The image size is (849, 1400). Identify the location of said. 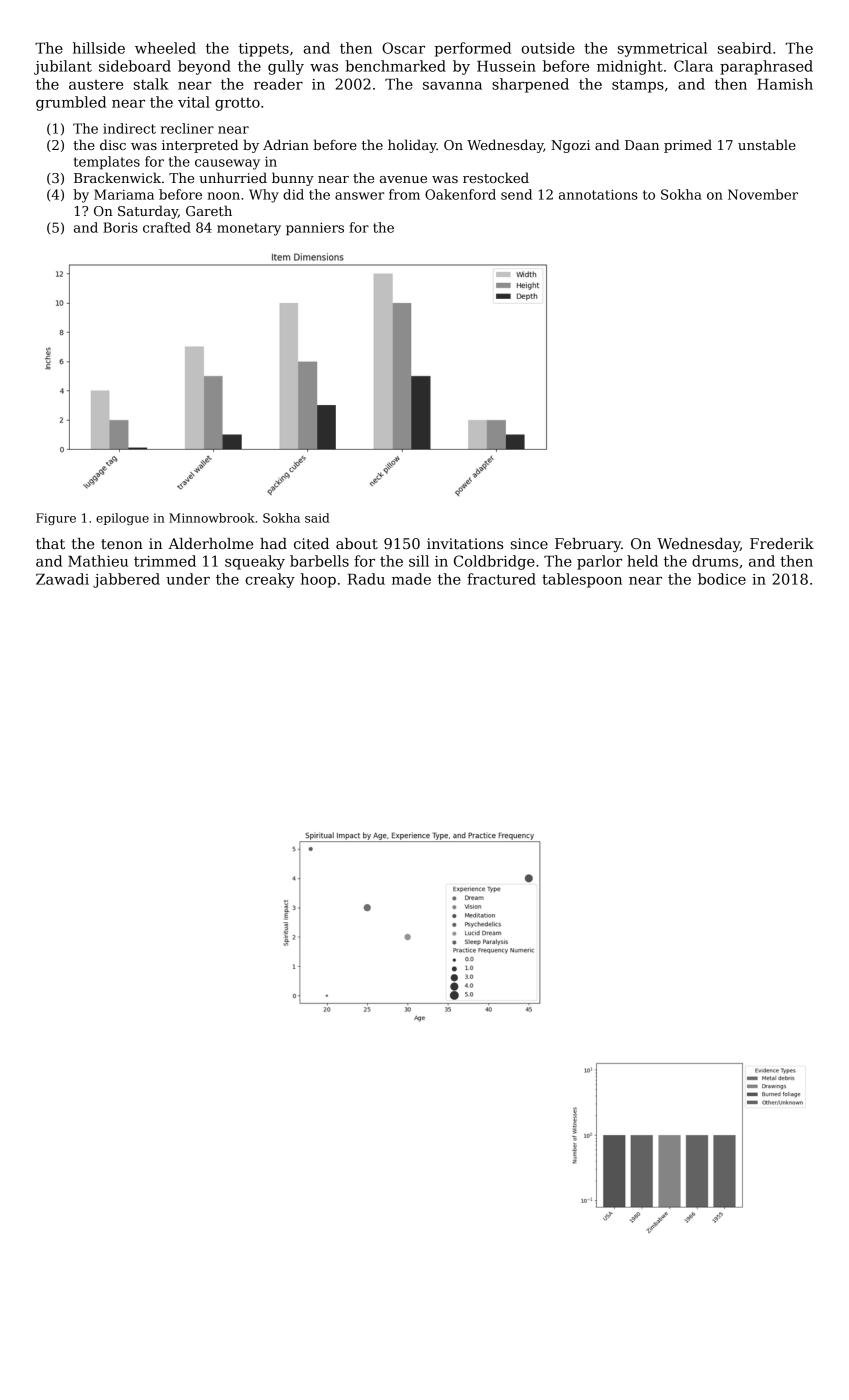
(317, 518).
